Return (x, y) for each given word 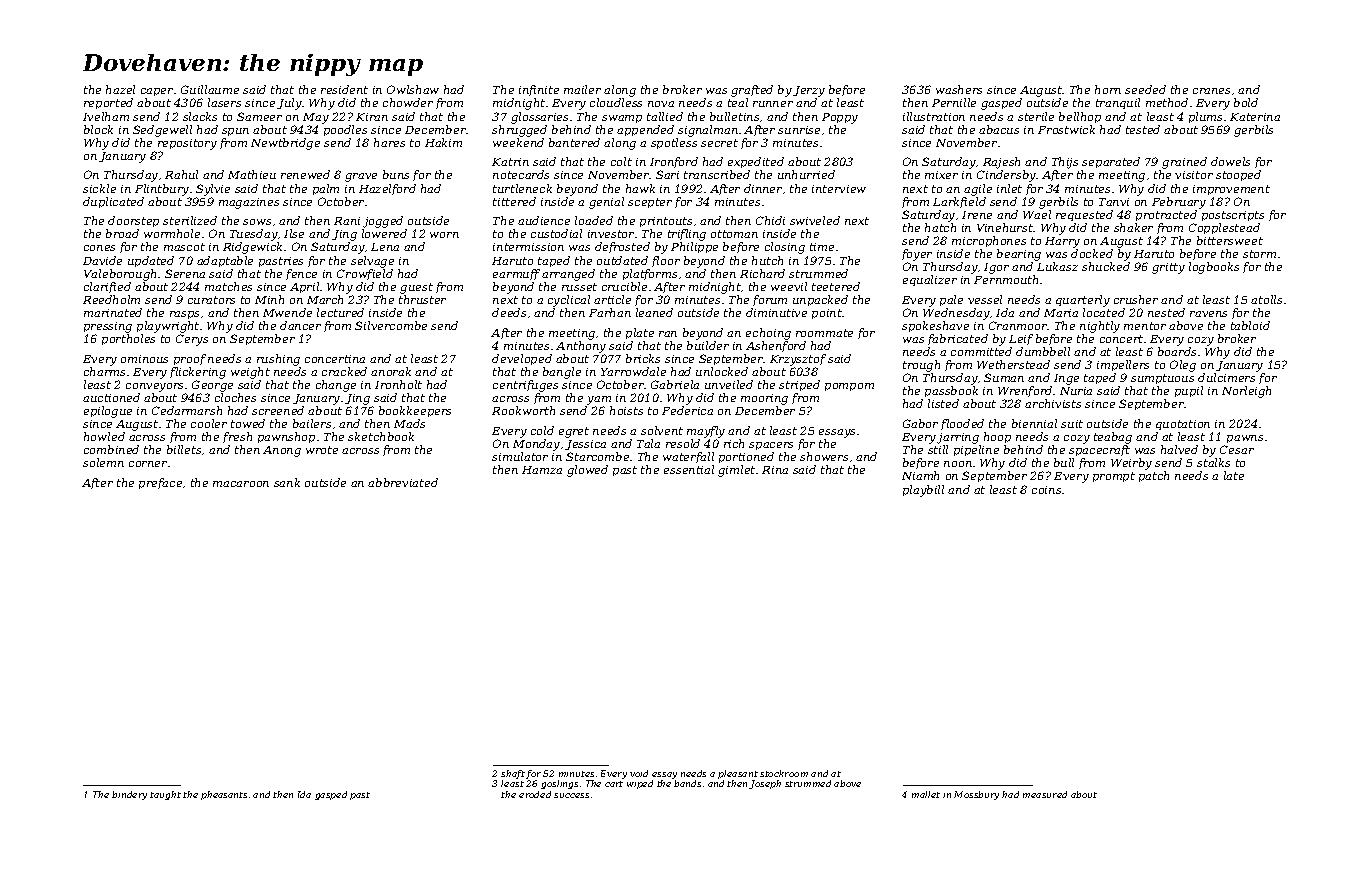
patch (1154, 476)
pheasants (224, 795)
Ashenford (776, 346)
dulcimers (1226, 377)
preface (160, 483)
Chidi (770, 220)
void (639, 773)
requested (1084, 215)
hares (389, 142)
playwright (168, 327)
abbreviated (403, 482)
